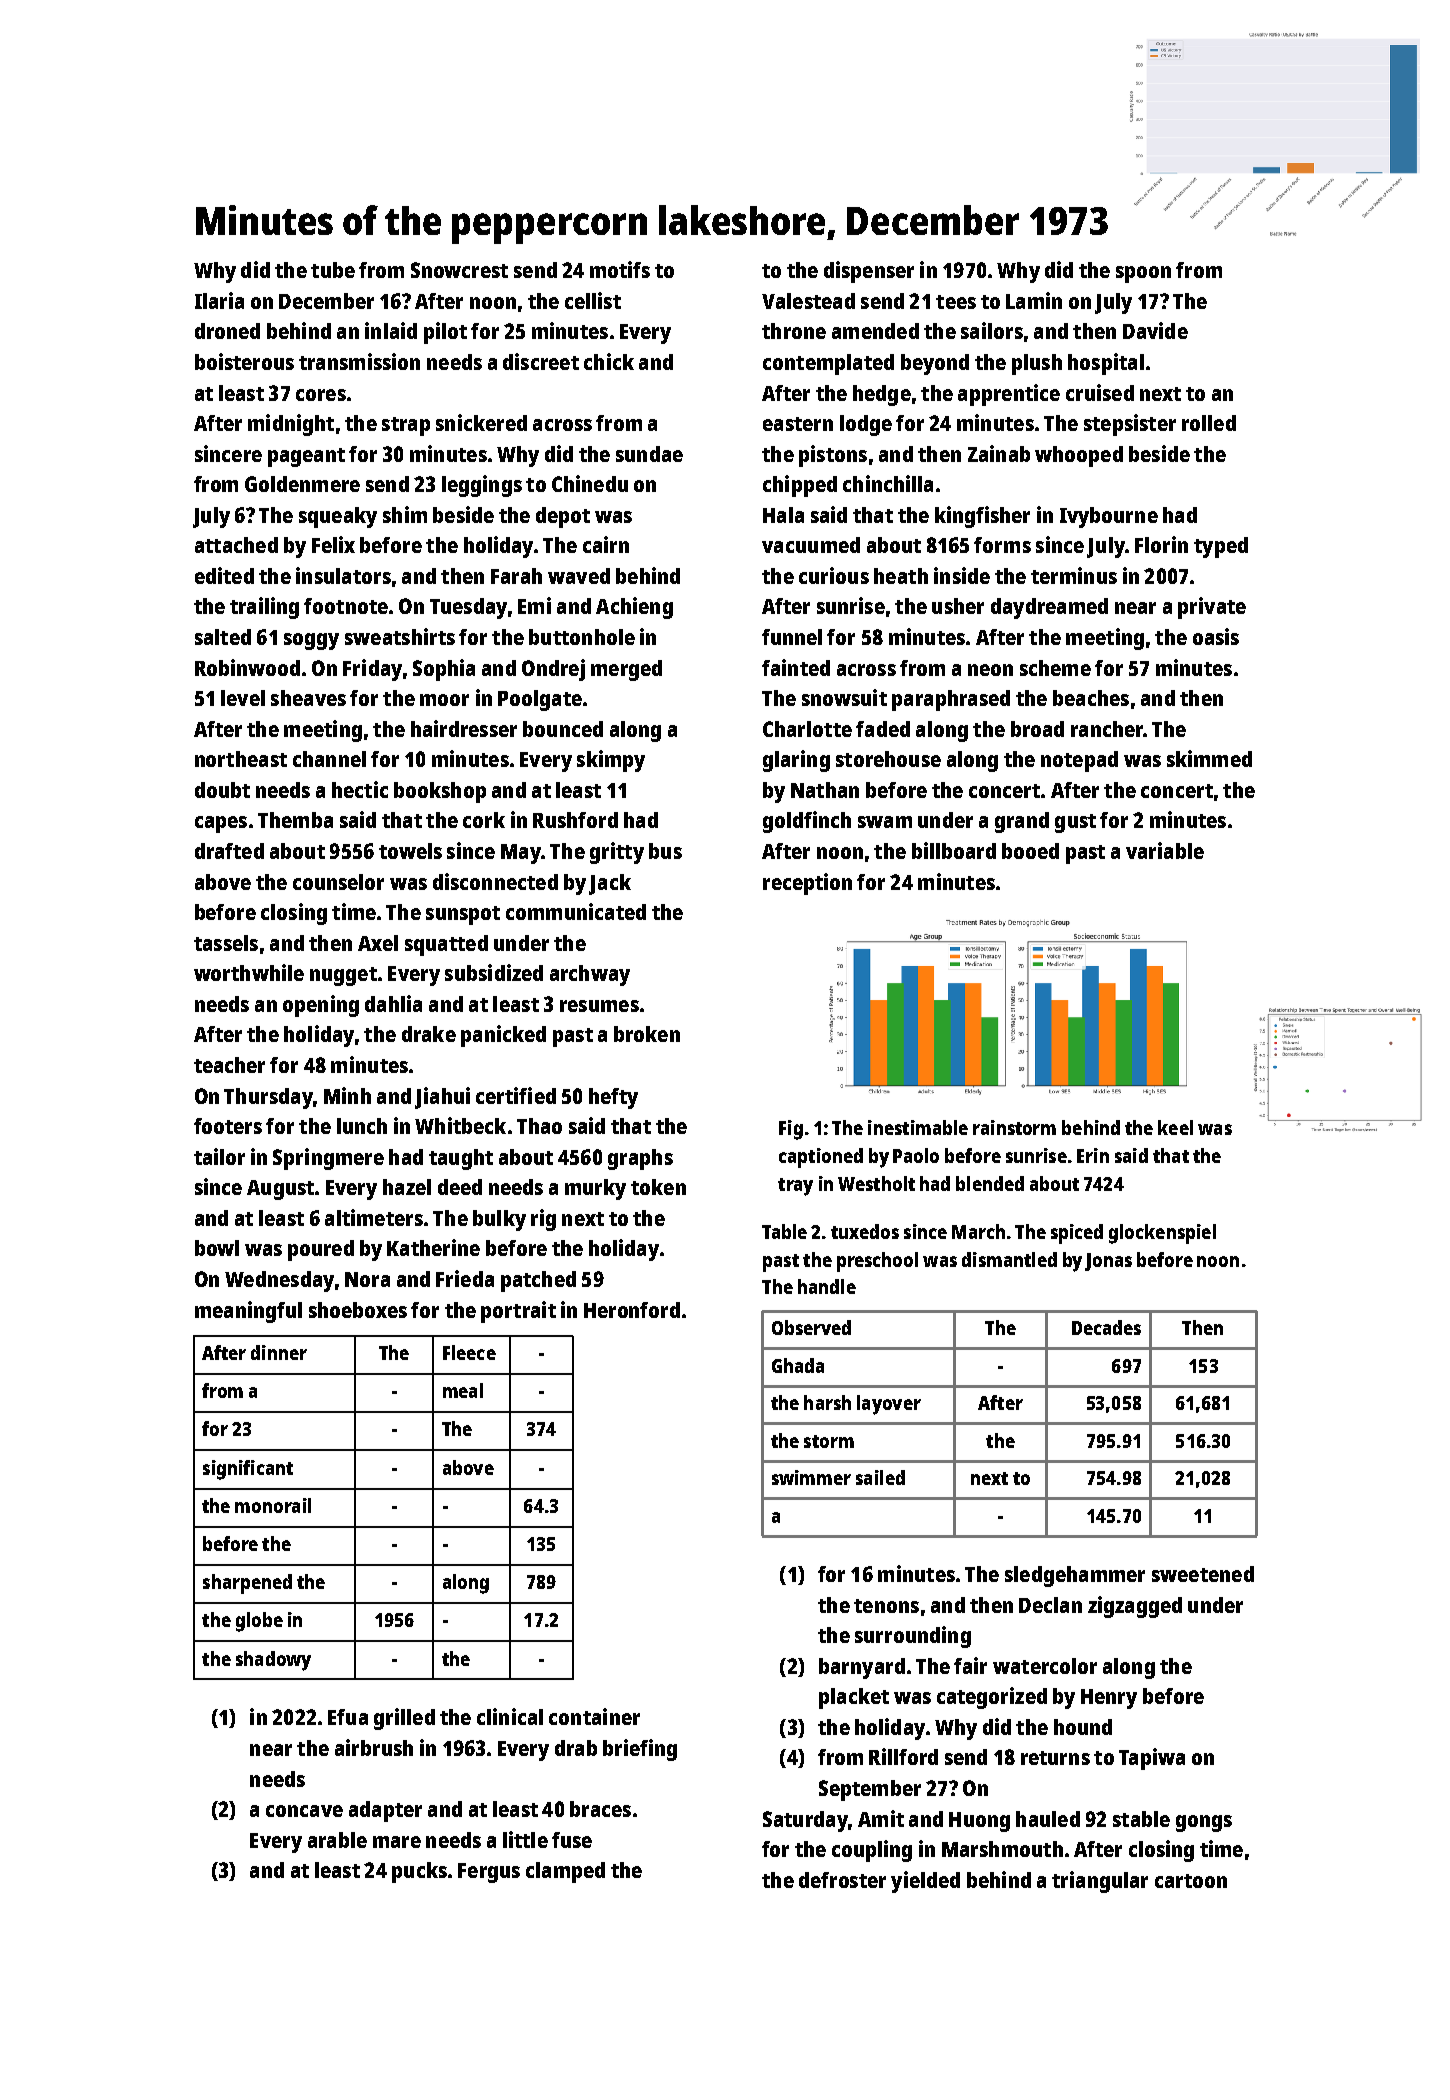  I want to click on Sophia, so click(444, 670).
